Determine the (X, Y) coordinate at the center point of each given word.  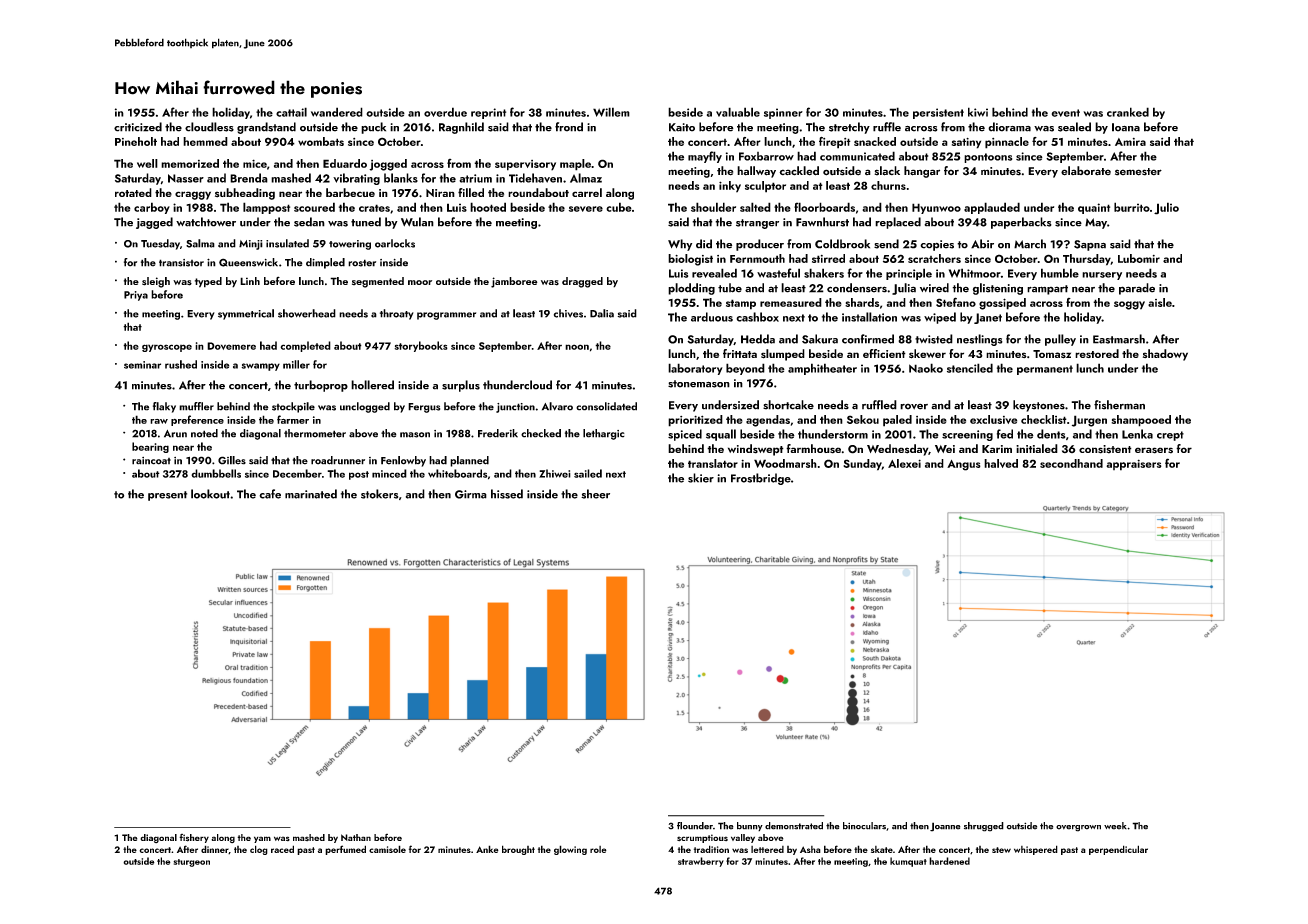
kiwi (978, 112)
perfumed (345, 850)
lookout (210, 494)
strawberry (701, 862)
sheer (595, 494)
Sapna (1090, 245)
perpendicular (1118, 850)
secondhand (1071, 463)
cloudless (209, 127)
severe (586, 209)
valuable (738, 112)
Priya (136, 296)
